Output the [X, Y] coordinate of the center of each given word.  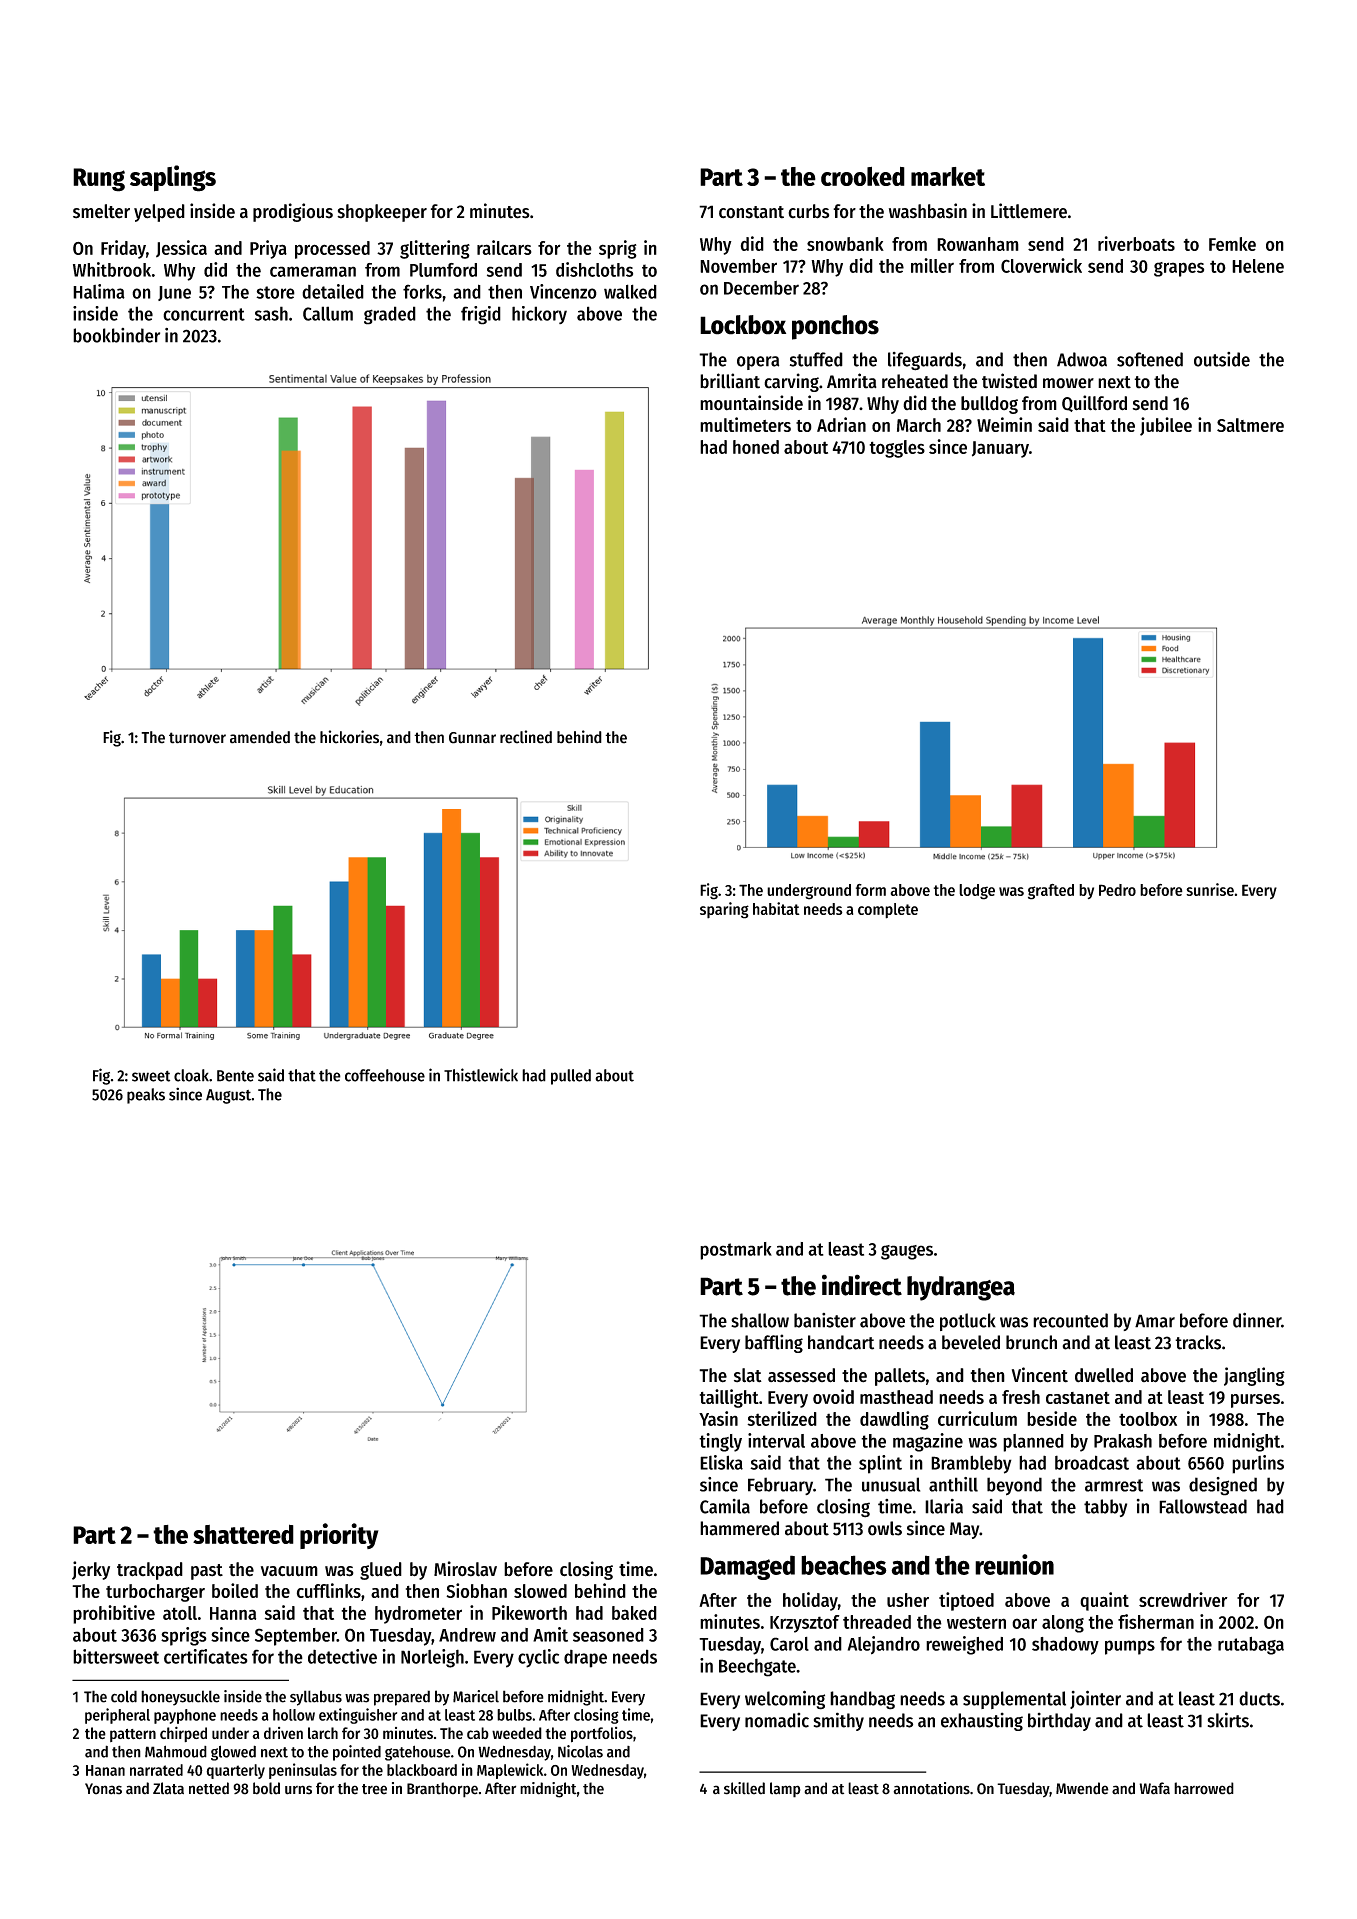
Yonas [103, 1789]
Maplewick [510, 1771]
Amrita [852, 381]
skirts [1228, 1720]
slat [748, 1375]
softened [1150, 359]
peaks [146, 1096]
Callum [328, 313]
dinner [1257, 1320]
